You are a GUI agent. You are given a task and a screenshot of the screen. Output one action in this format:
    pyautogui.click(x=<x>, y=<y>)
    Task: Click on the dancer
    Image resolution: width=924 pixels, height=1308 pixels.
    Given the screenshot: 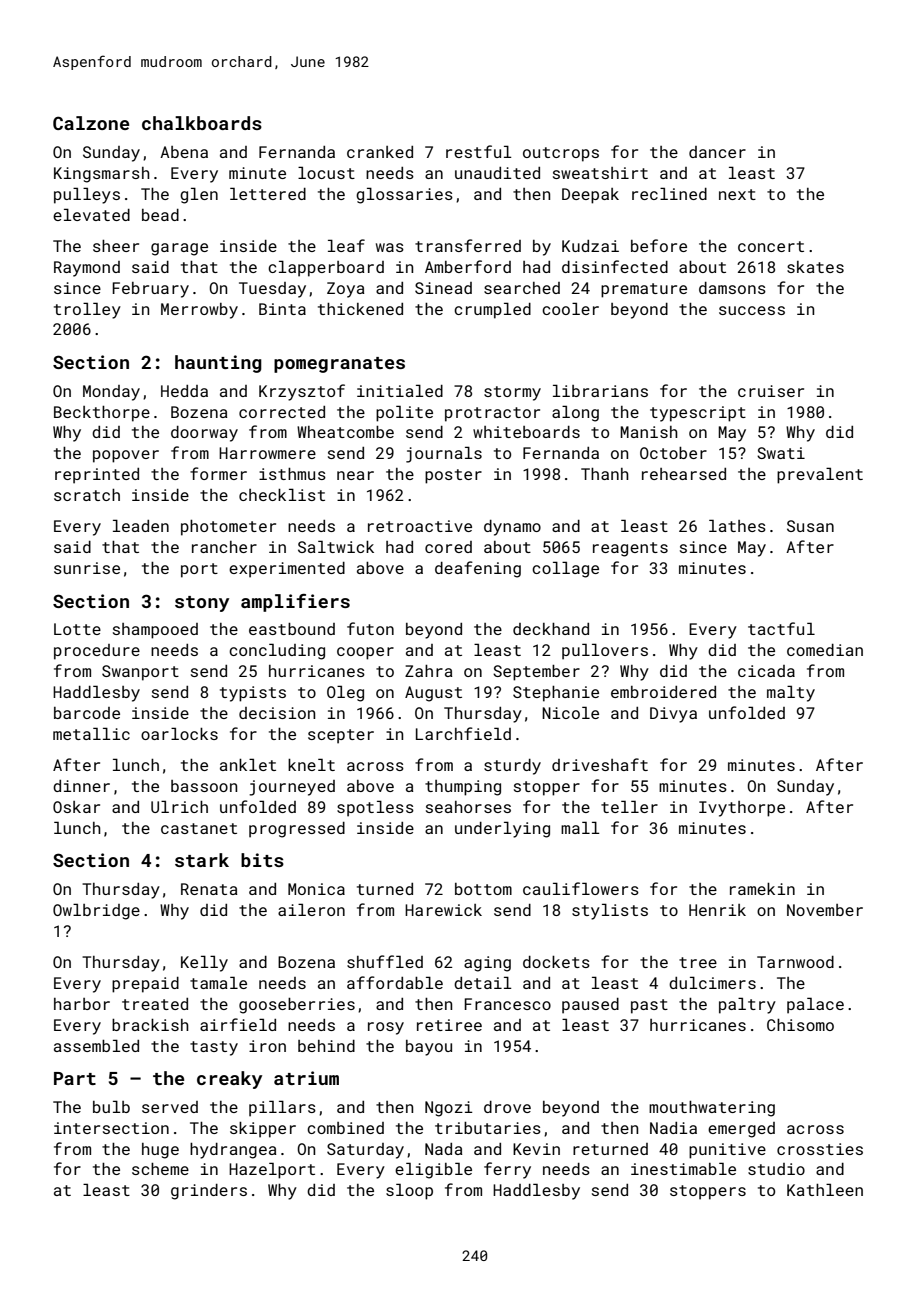 What is the action you would take?
    pyautogui.click(x=717, y=152)
